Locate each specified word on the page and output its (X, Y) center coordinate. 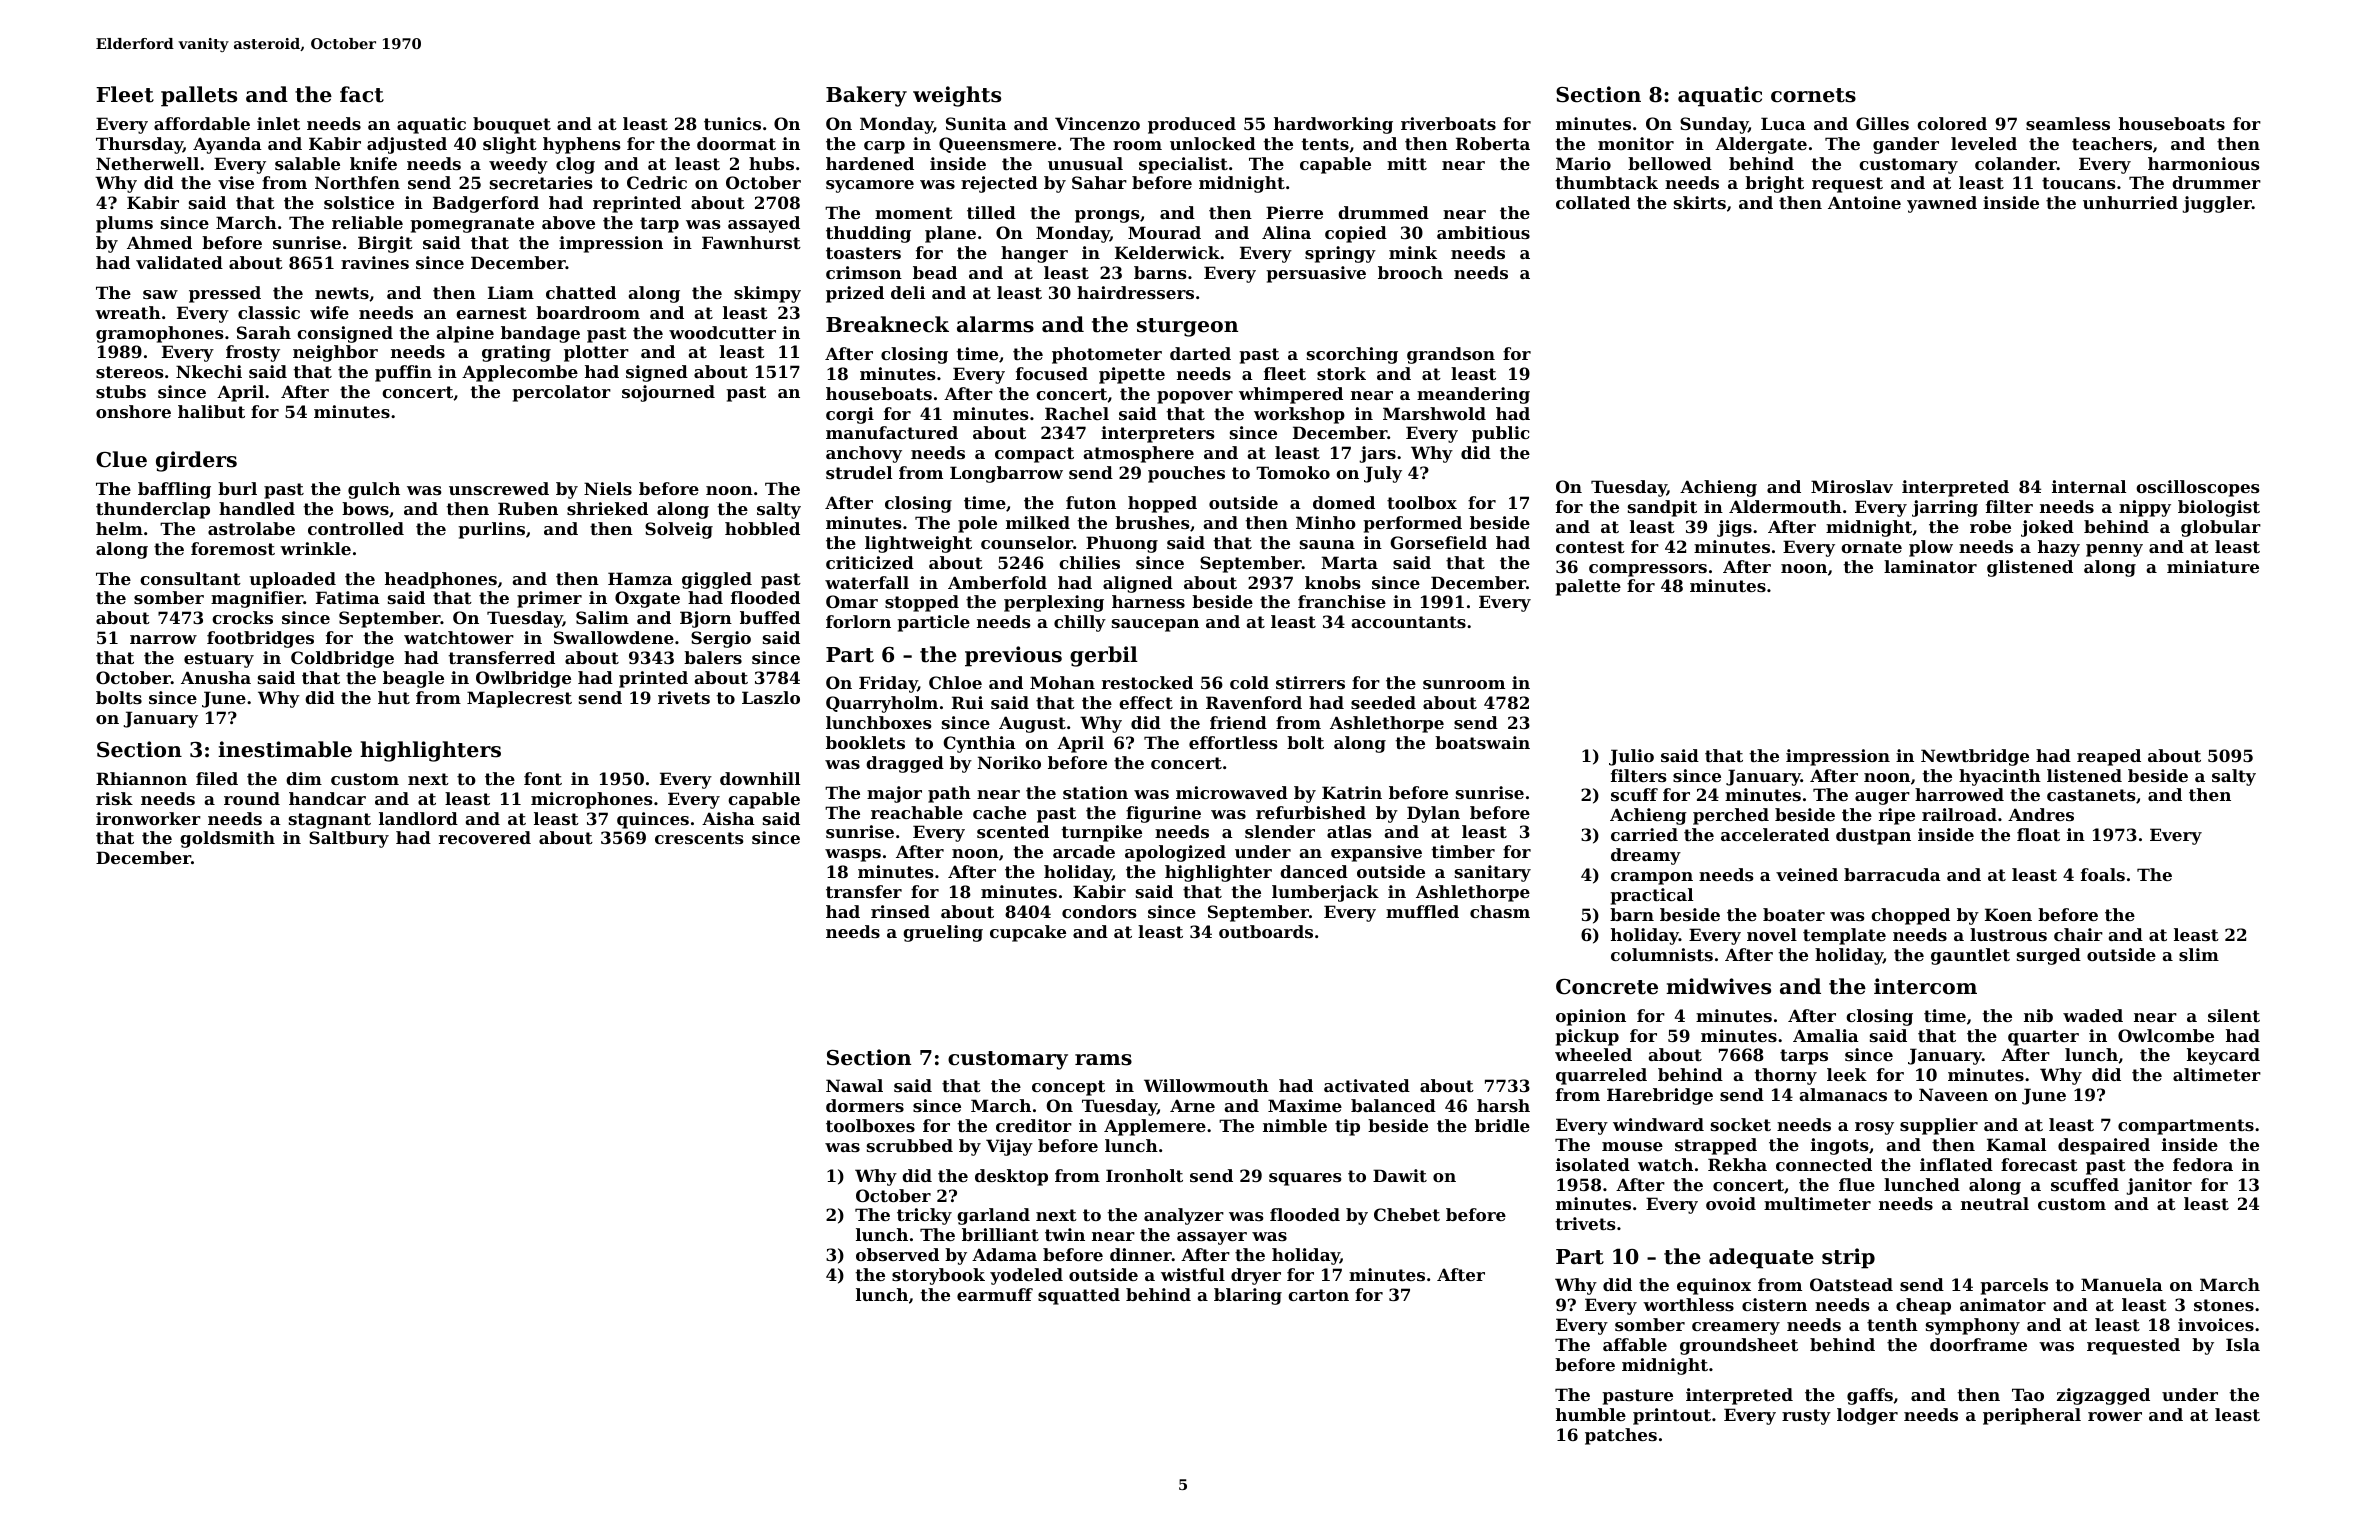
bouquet (512, 125)
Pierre (1294, 212)
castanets (2091, 795)
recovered (485, 837)
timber (1463, 851)
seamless (2068, 123)
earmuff (995, 1294)
